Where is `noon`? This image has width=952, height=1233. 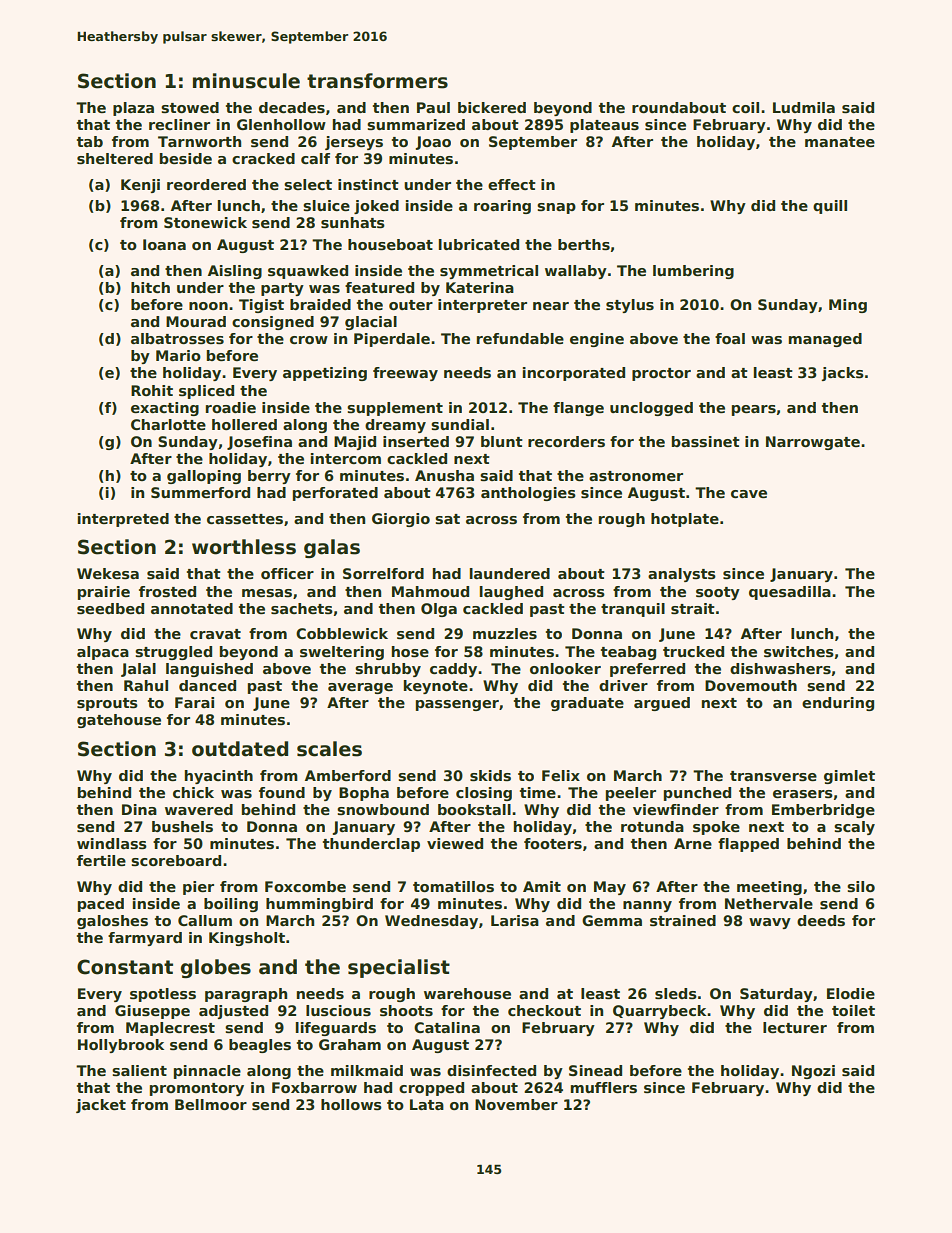 noon is located at coordinates (208, 306).
